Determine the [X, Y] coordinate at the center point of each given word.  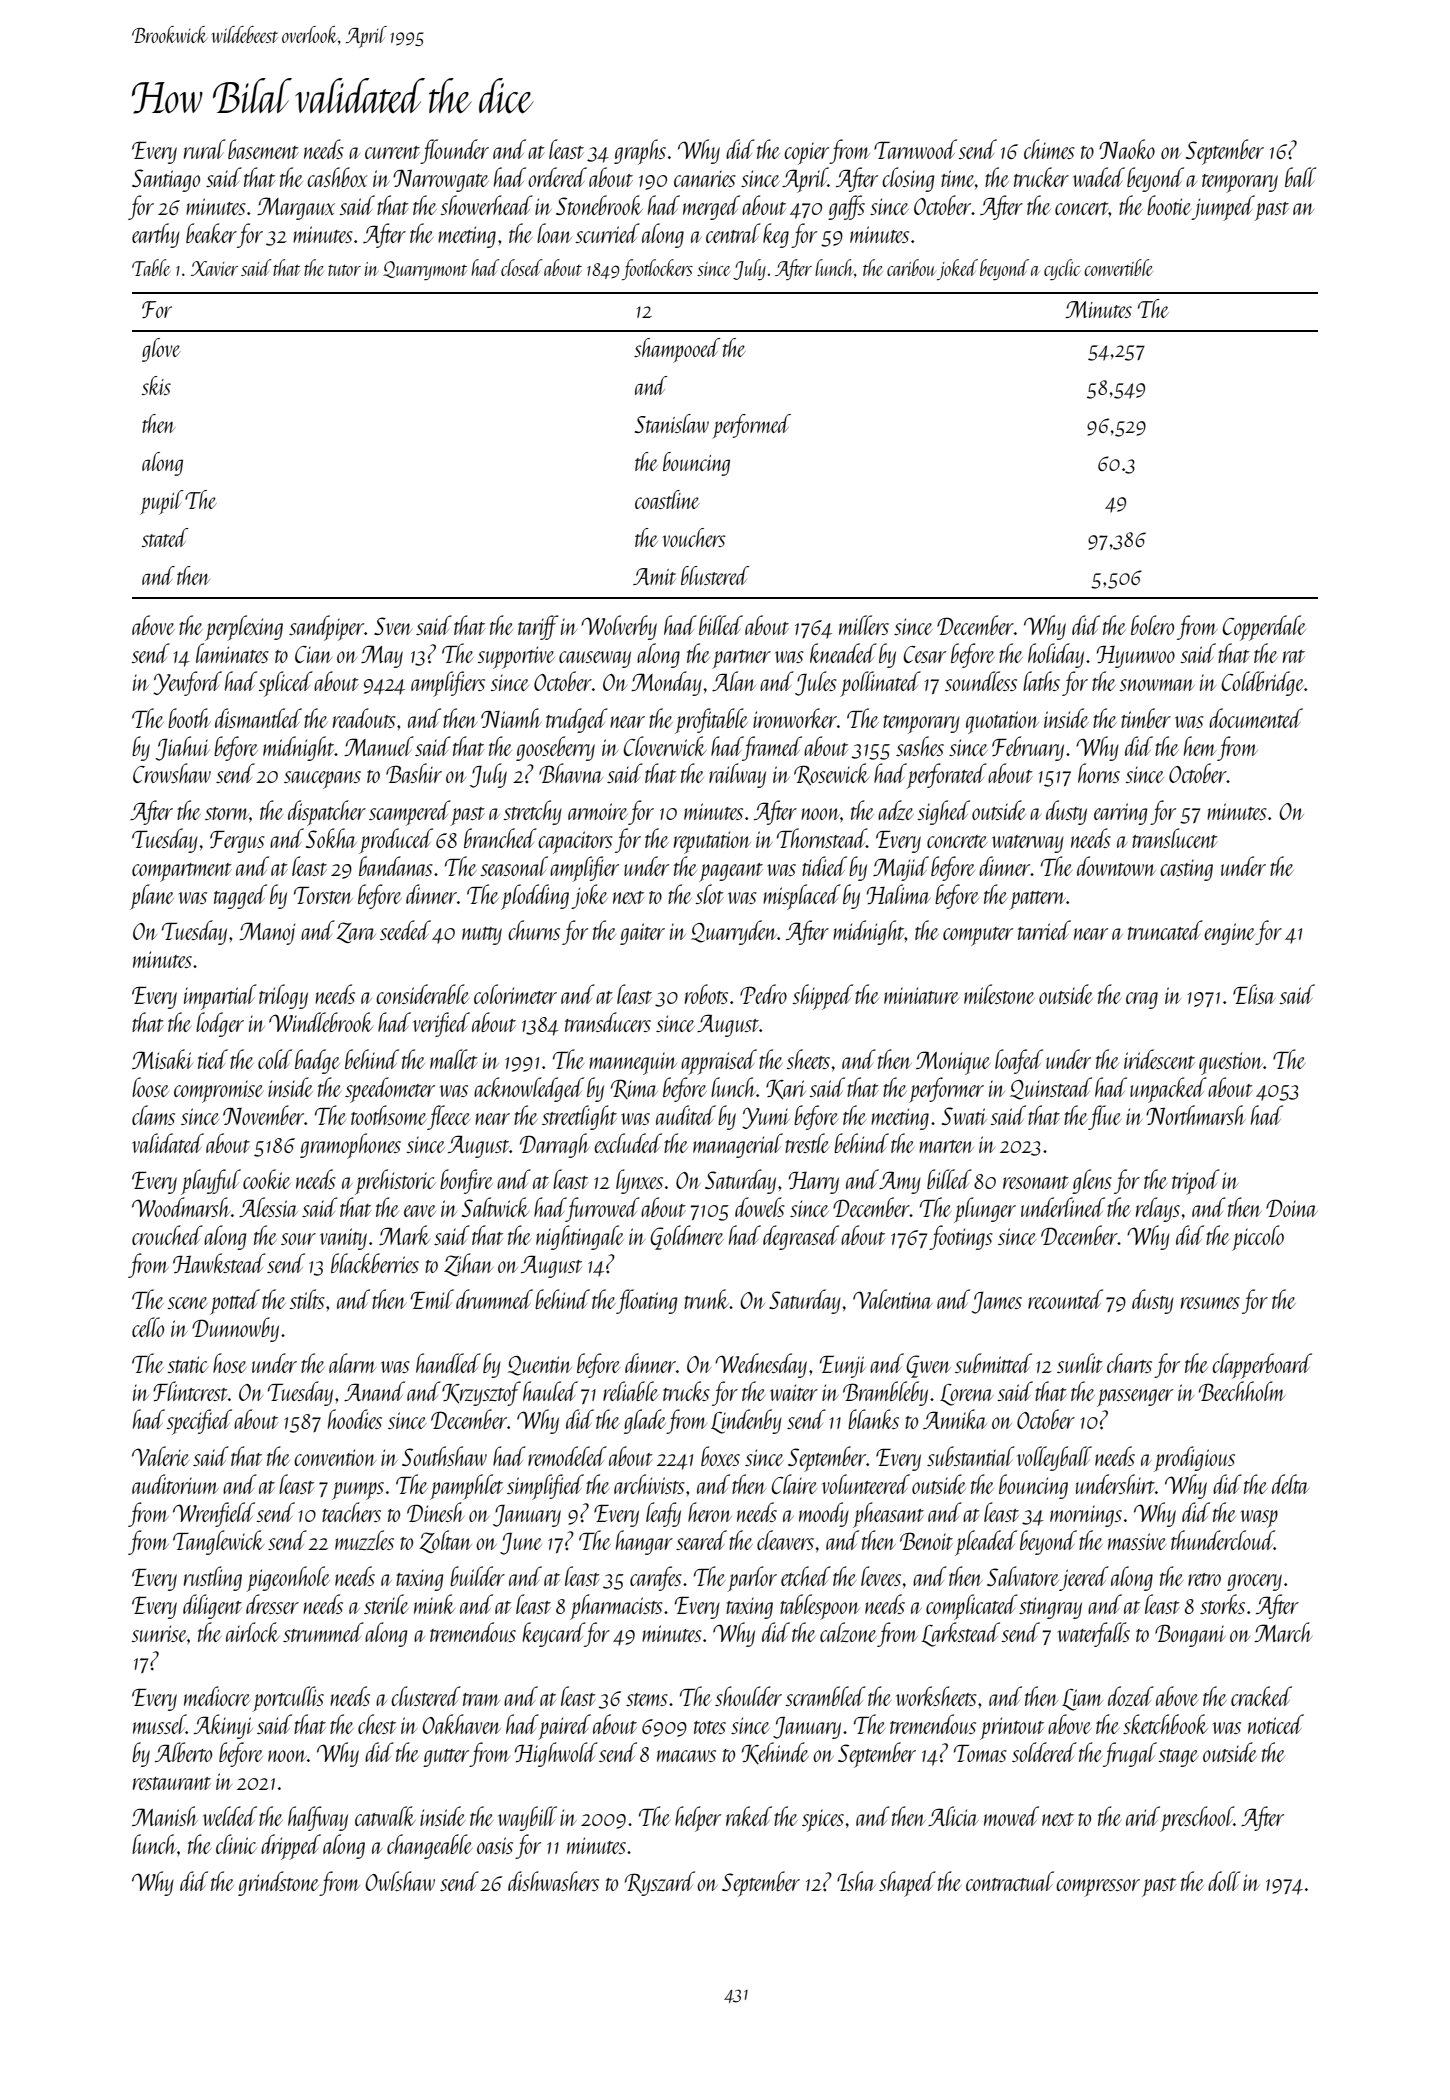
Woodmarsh [181, 1207]
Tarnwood [915, 149]
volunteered [866, 1484]
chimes [1049, 149]
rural [205, 149]
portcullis [288, 1699]
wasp [1259, 1519]
